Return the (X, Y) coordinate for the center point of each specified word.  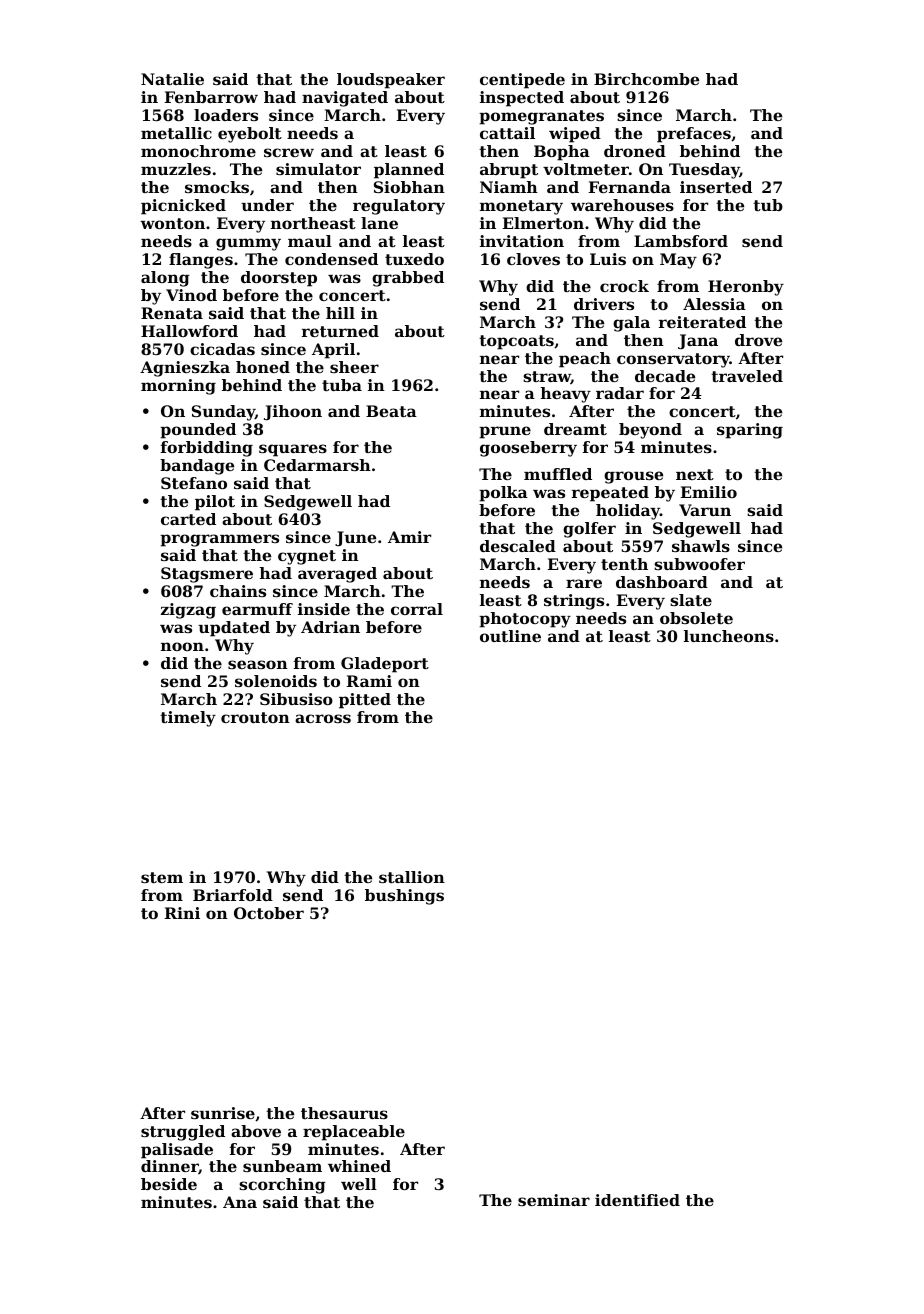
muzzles (176, 169)
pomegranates (541, 117)
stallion (412, 877)
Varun (705, 510)
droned (635, 151)
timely (188, 719)
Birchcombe (646, 79)
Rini (182, 913)
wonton (172, 223)
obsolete (696, 618)
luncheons (729, 636)
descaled (518, 546)
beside (169, 1184)
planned (409, 171)
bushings (404, 897)
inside (324, 609)
